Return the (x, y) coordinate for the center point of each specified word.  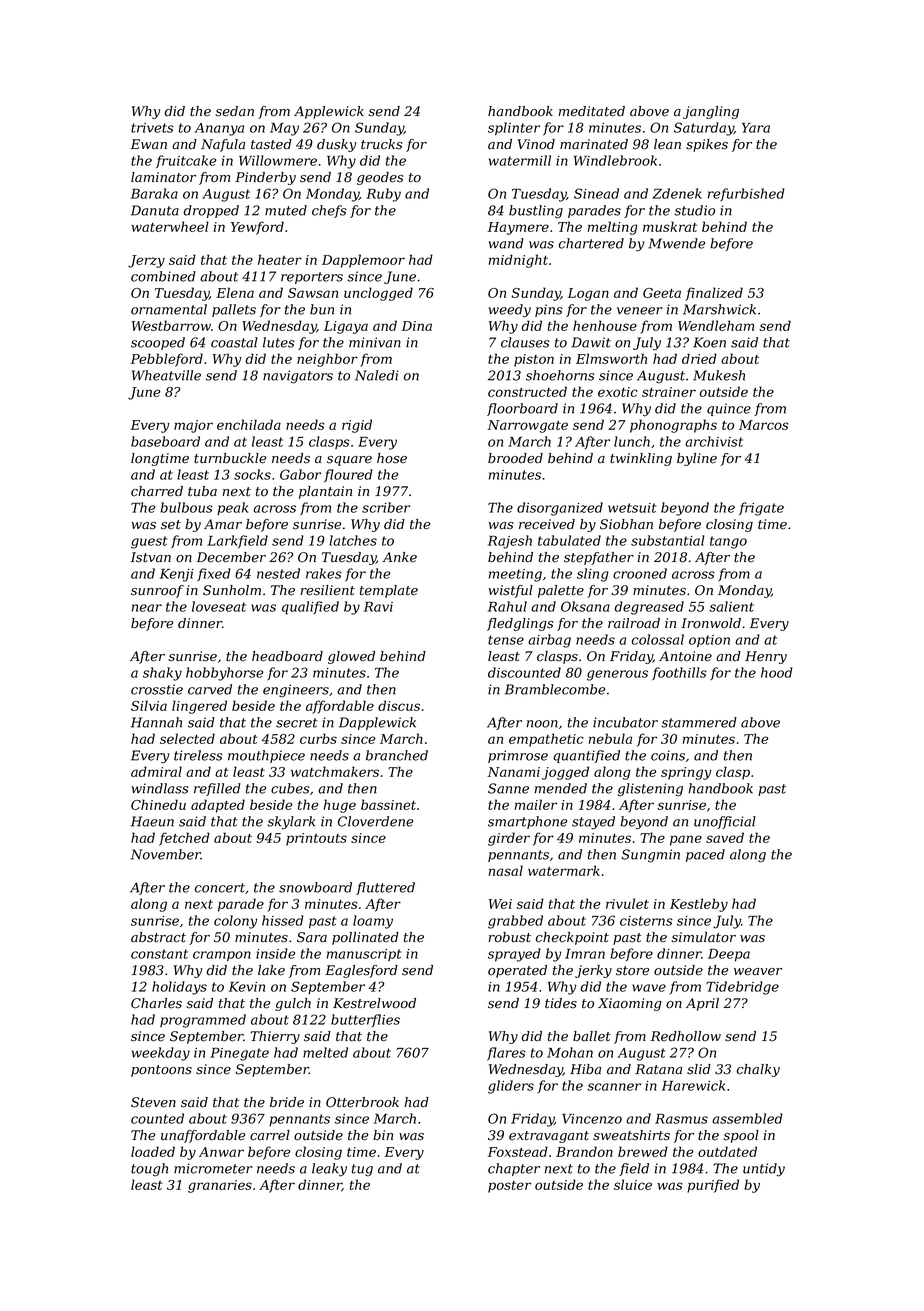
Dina (417, 326)
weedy (510, 311)
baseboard (165, 441)
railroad (634, 623)
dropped (211, 211)
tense (506, 640)
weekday (161, 1054)
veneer (640, 311)
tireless (198, 755)
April (702, 1004)
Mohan (570, 1052)
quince (729, 409)
